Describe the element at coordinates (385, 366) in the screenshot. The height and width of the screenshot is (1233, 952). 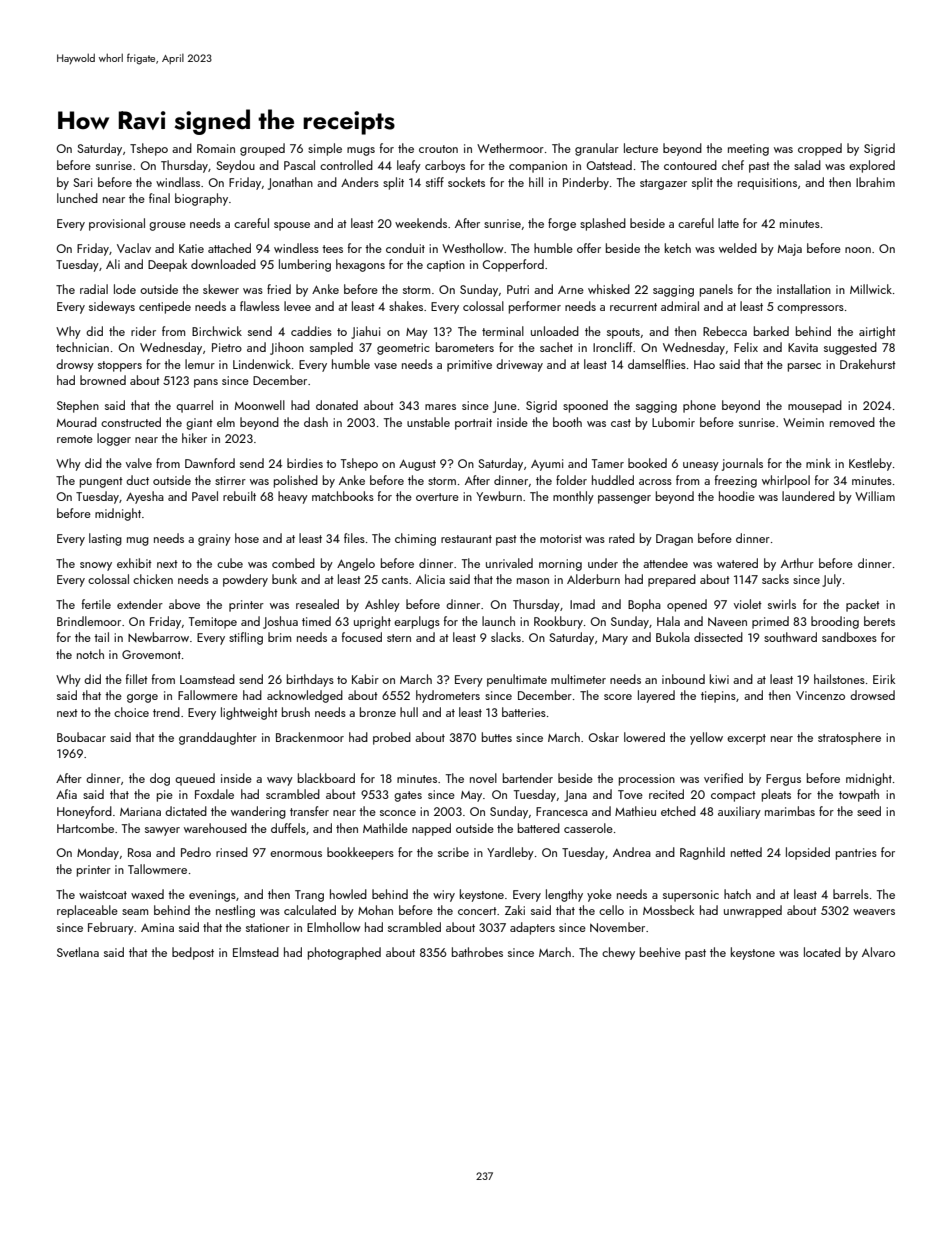
I see `vase` at that location.
